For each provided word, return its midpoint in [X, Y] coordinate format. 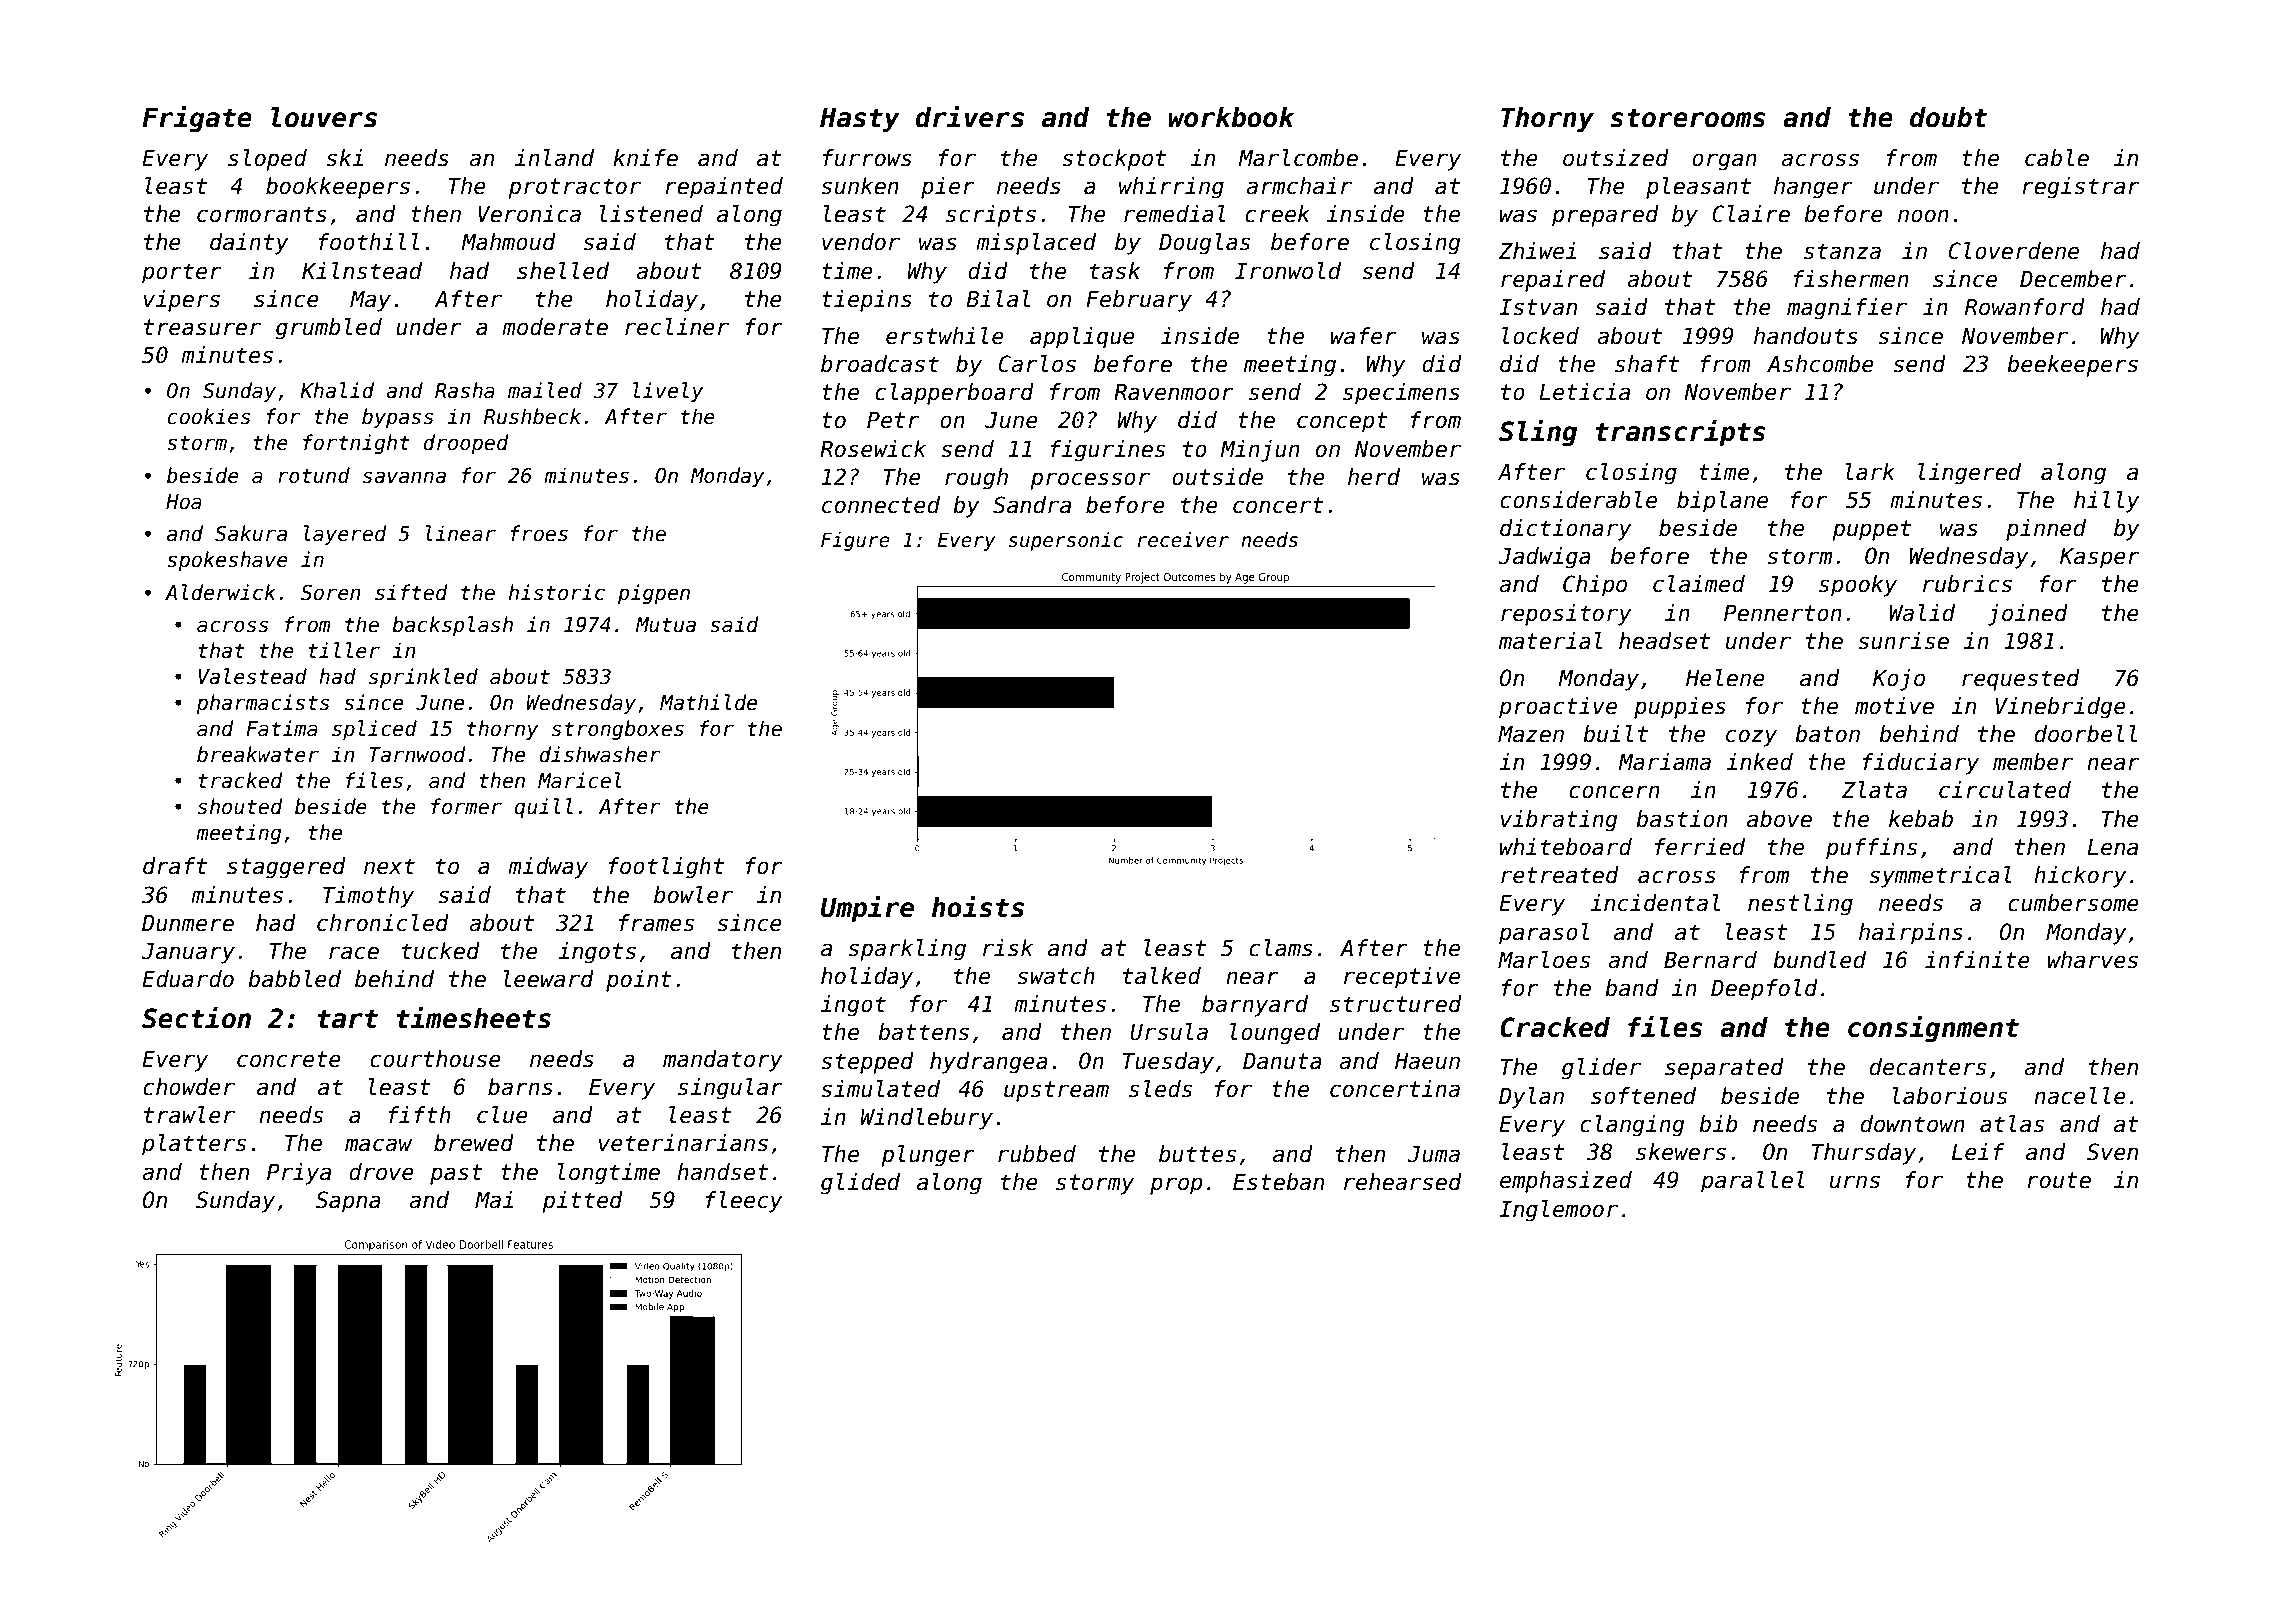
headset [1664, 641]
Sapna [348, 1202]
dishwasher [600, 754]
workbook [1231, 117]
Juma [1434, 1154]
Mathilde [708, 702]
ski [344, 158]
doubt [1948, 117]
